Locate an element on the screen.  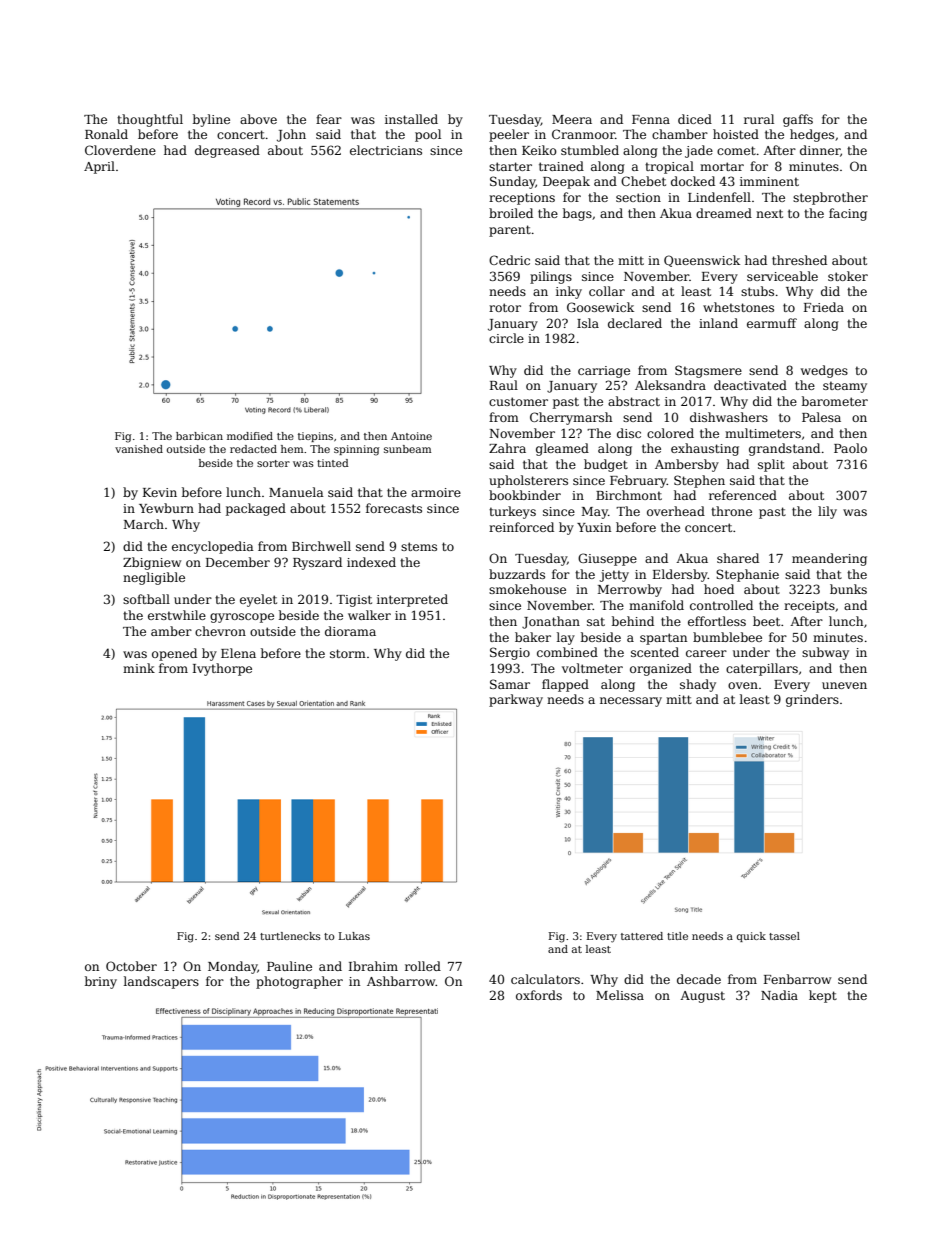
Meera is located at coordinates (572, 119).
